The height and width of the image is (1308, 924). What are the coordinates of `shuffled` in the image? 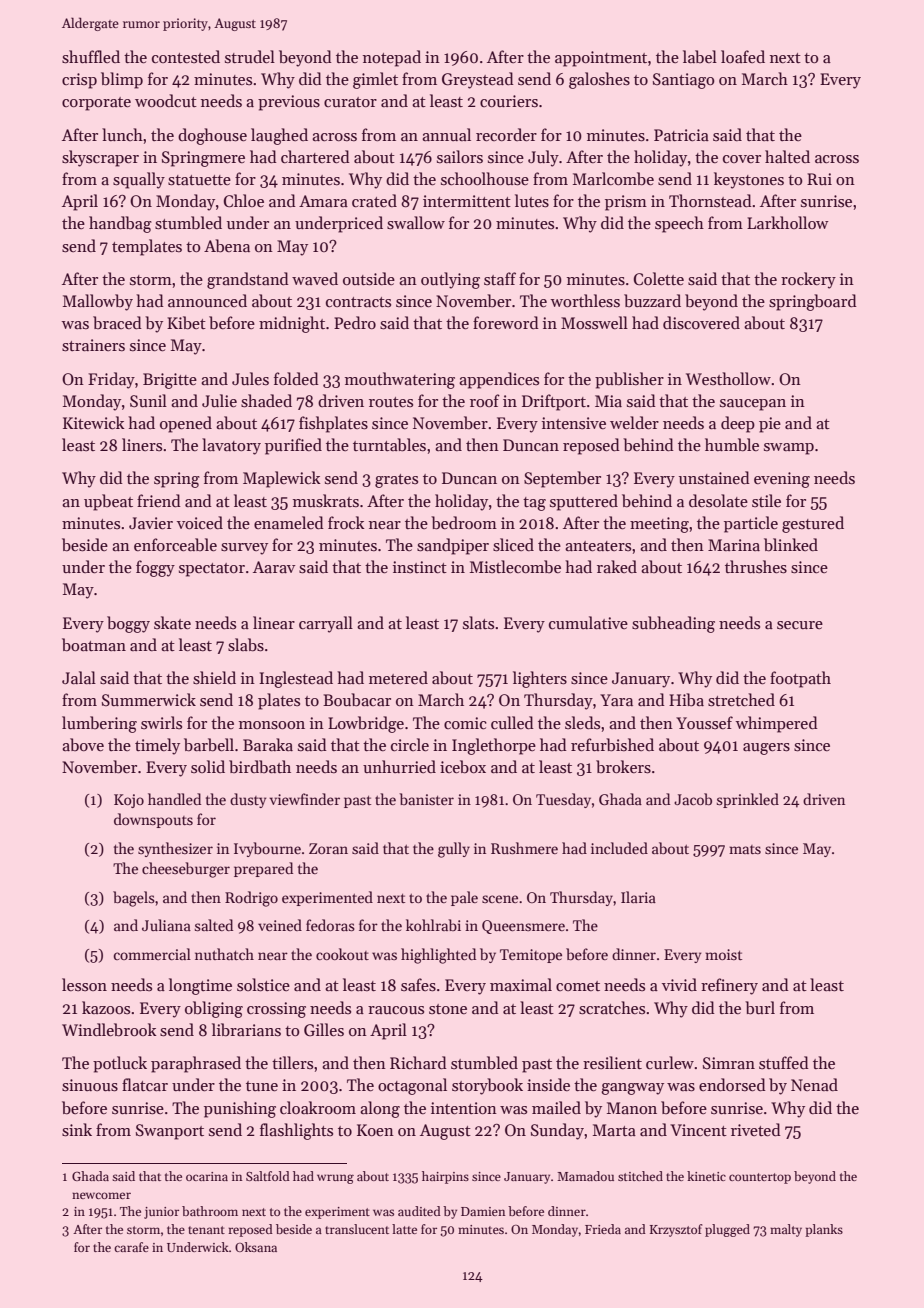 It's located at (91, 57).
